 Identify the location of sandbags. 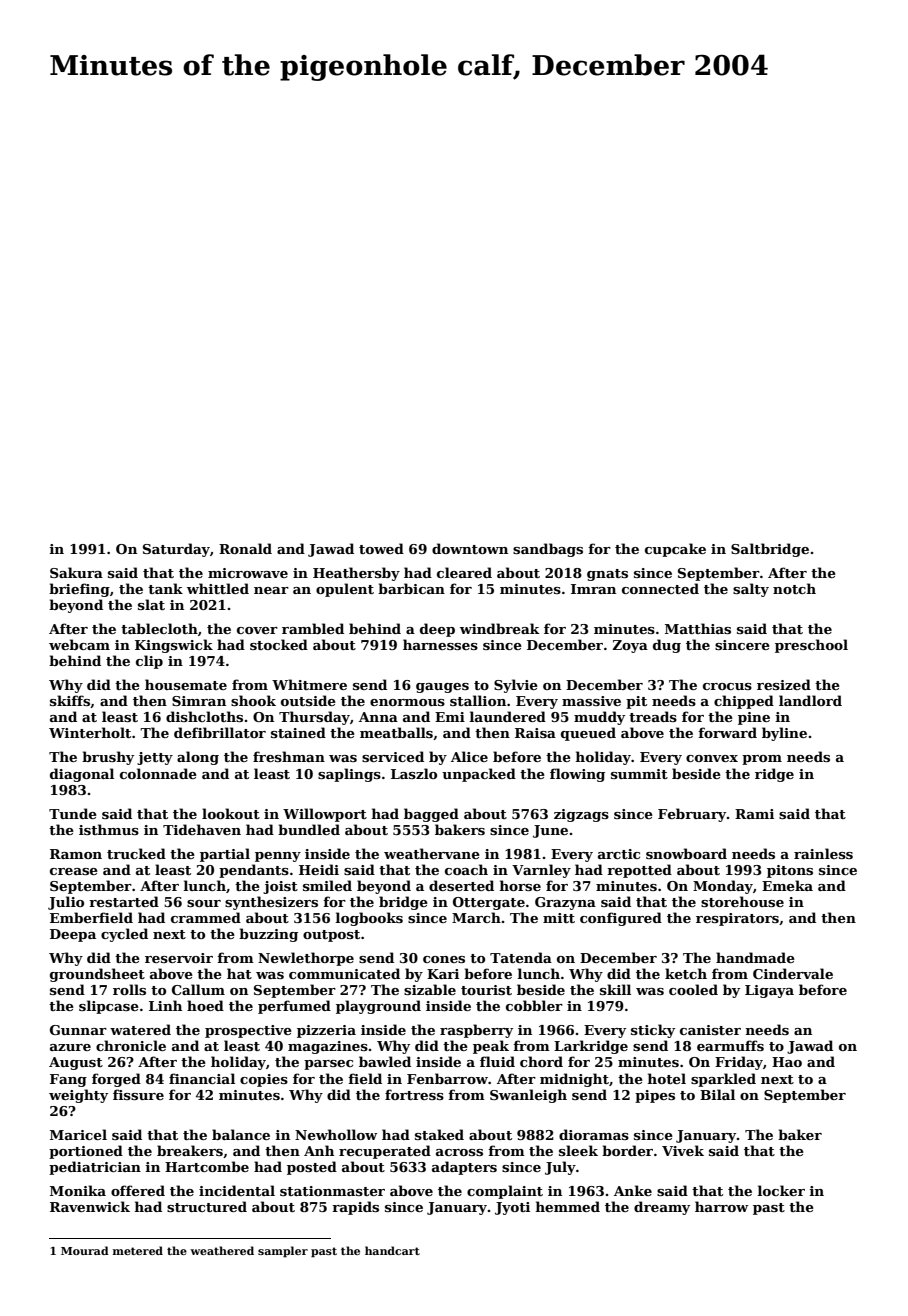
(548, 550).
